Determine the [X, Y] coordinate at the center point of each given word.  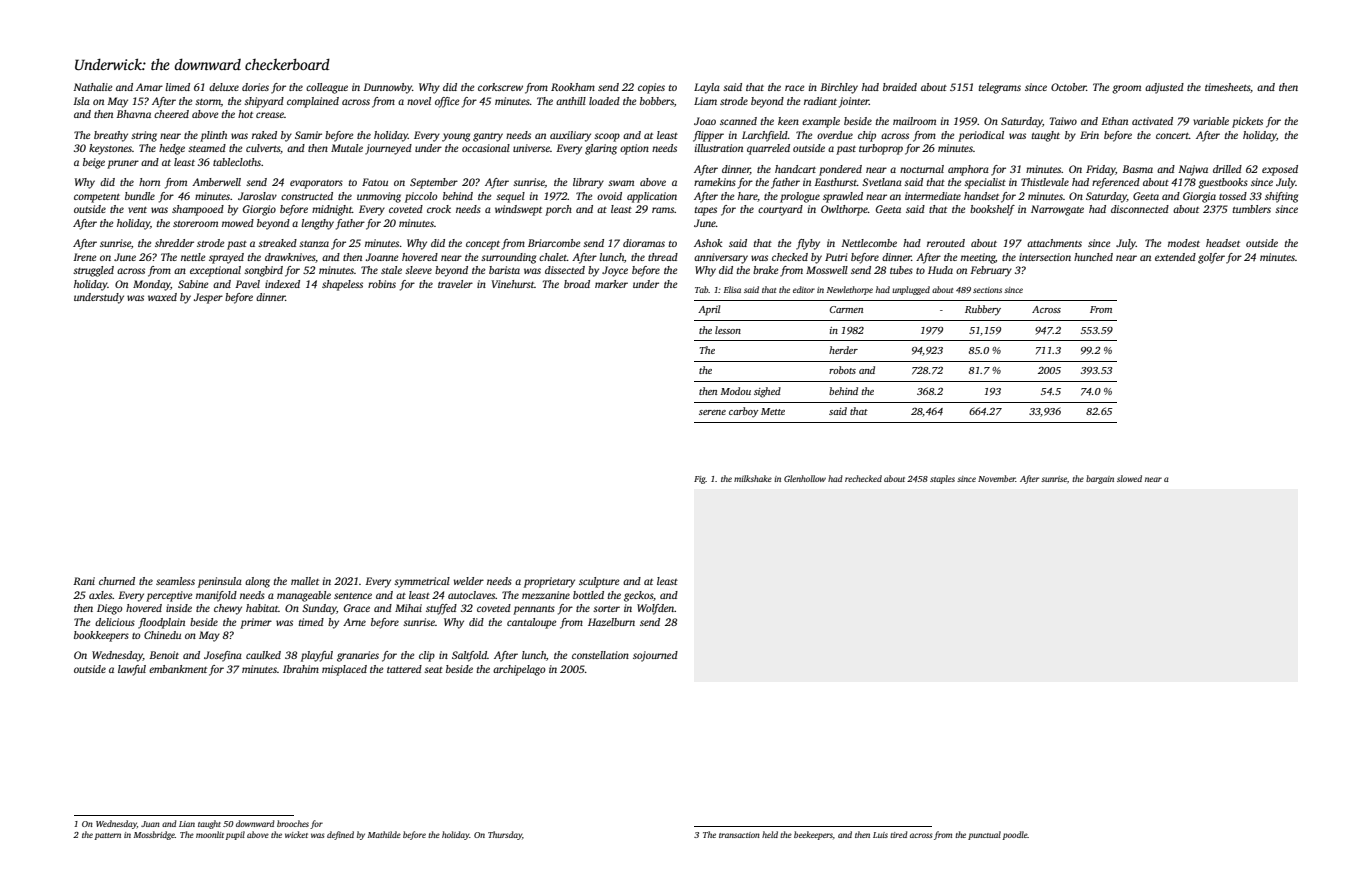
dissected [565, 270]
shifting [1281, 197]
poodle [1015, 835]
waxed [162, 297]
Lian [187, 824]
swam [621, 183]
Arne [354, 622]
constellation [600, 655]
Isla [81, 101]
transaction [739, 835]
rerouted [946, 243]
